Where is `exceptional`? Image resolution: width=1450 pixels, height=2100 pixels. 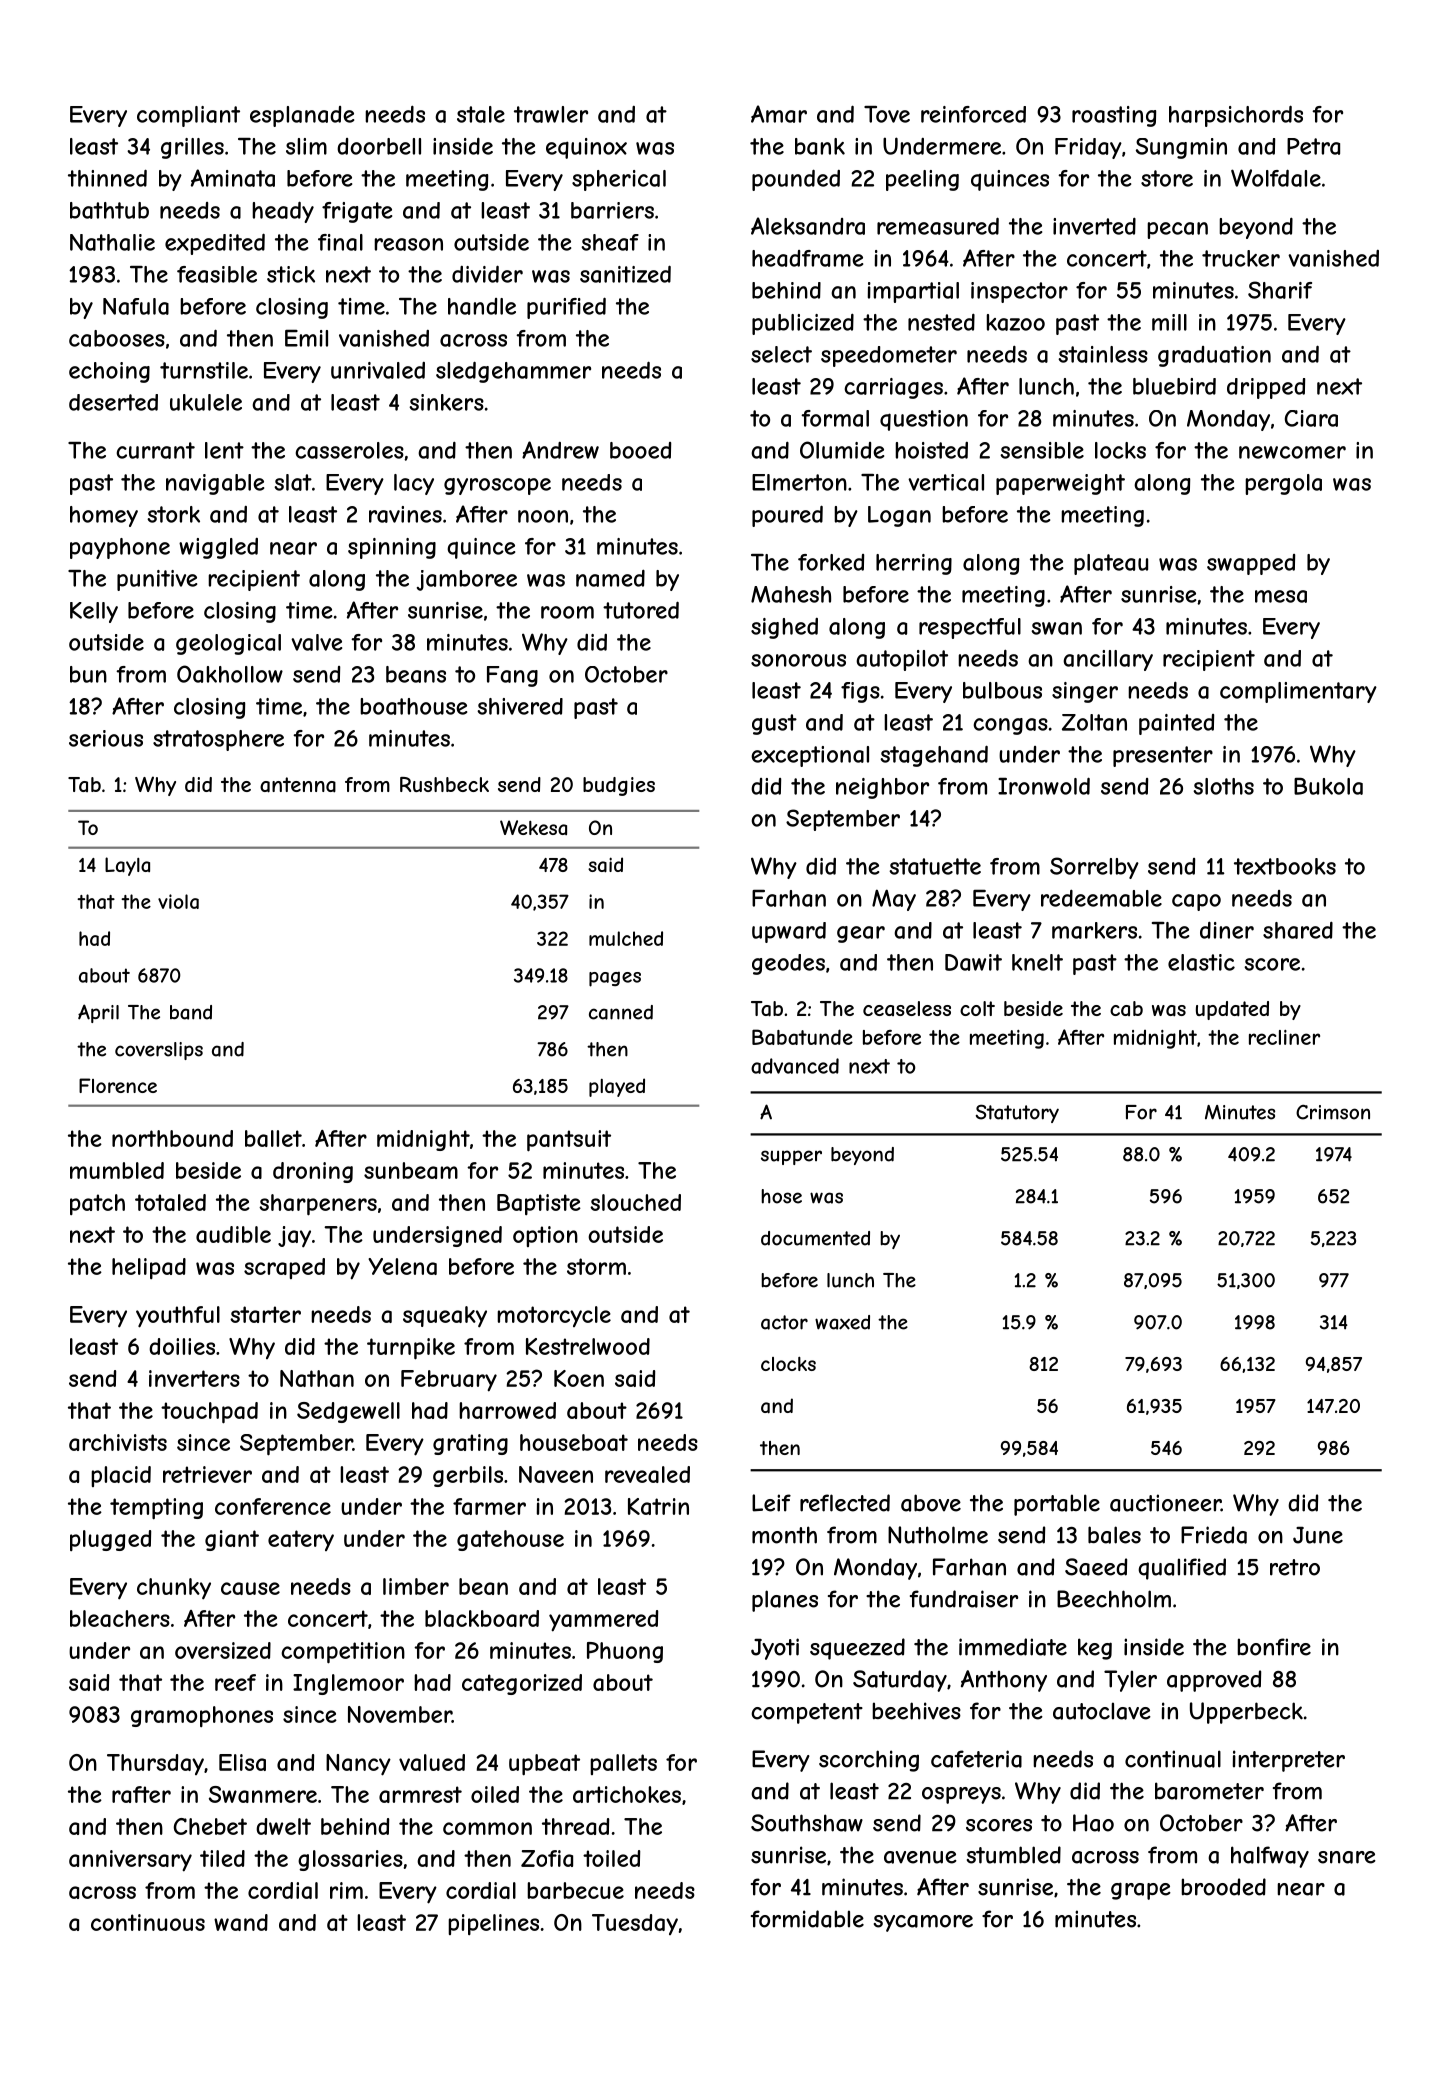
exceptional is located at coordinates (810, 756).
